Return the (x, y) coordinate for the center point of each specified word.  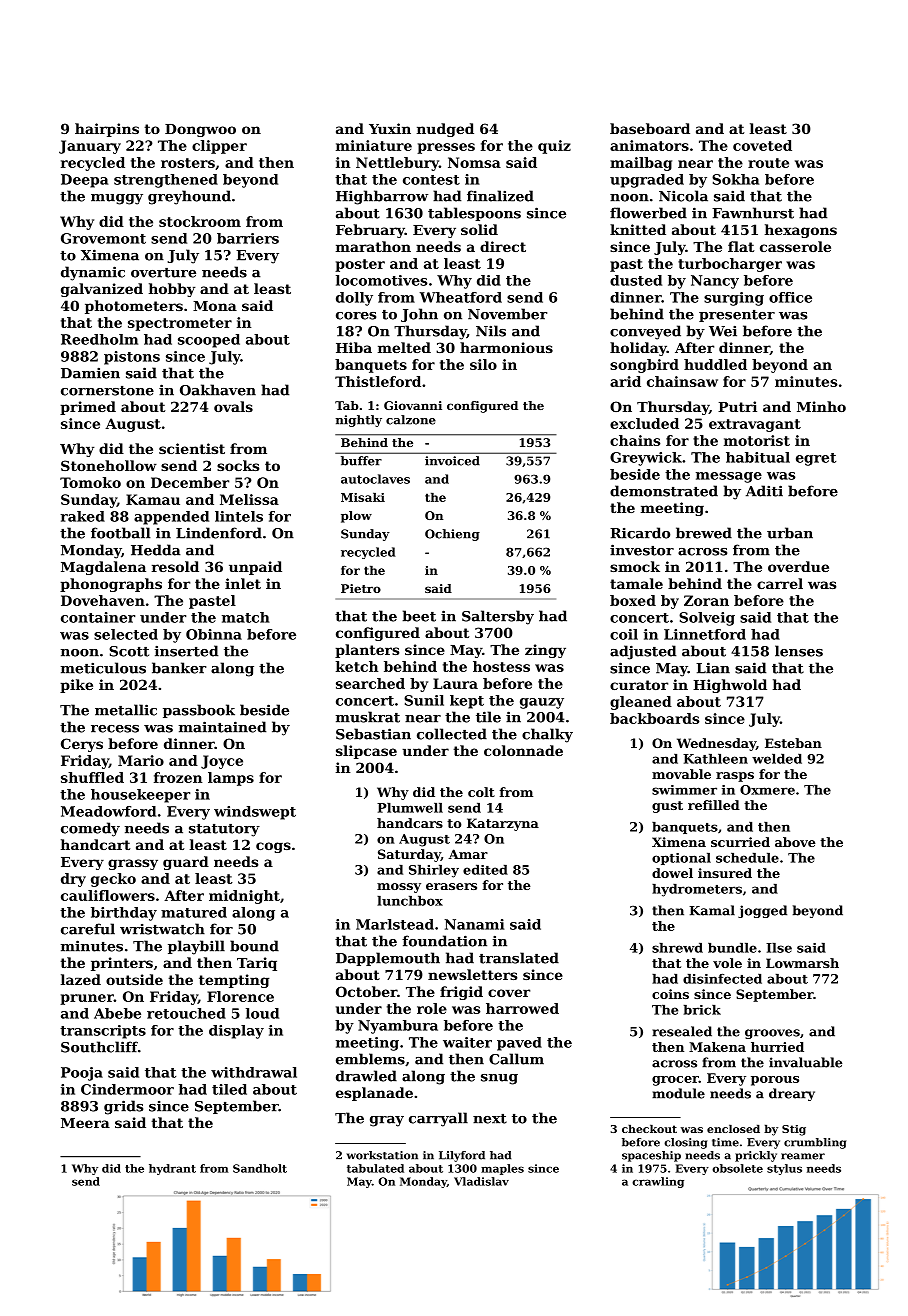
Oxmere (767, 790)
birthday (124, 914)
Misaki (363, 497)
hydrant (172, 1169)
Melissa (249, 499)
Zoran (706, 600)
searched (370, 683)
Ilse (779, 948)
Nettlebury (397, 164)
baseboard (650, 128)
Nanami (474, 924)
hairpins (107, 130)
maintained (222, 727)
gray (387, 1121)
